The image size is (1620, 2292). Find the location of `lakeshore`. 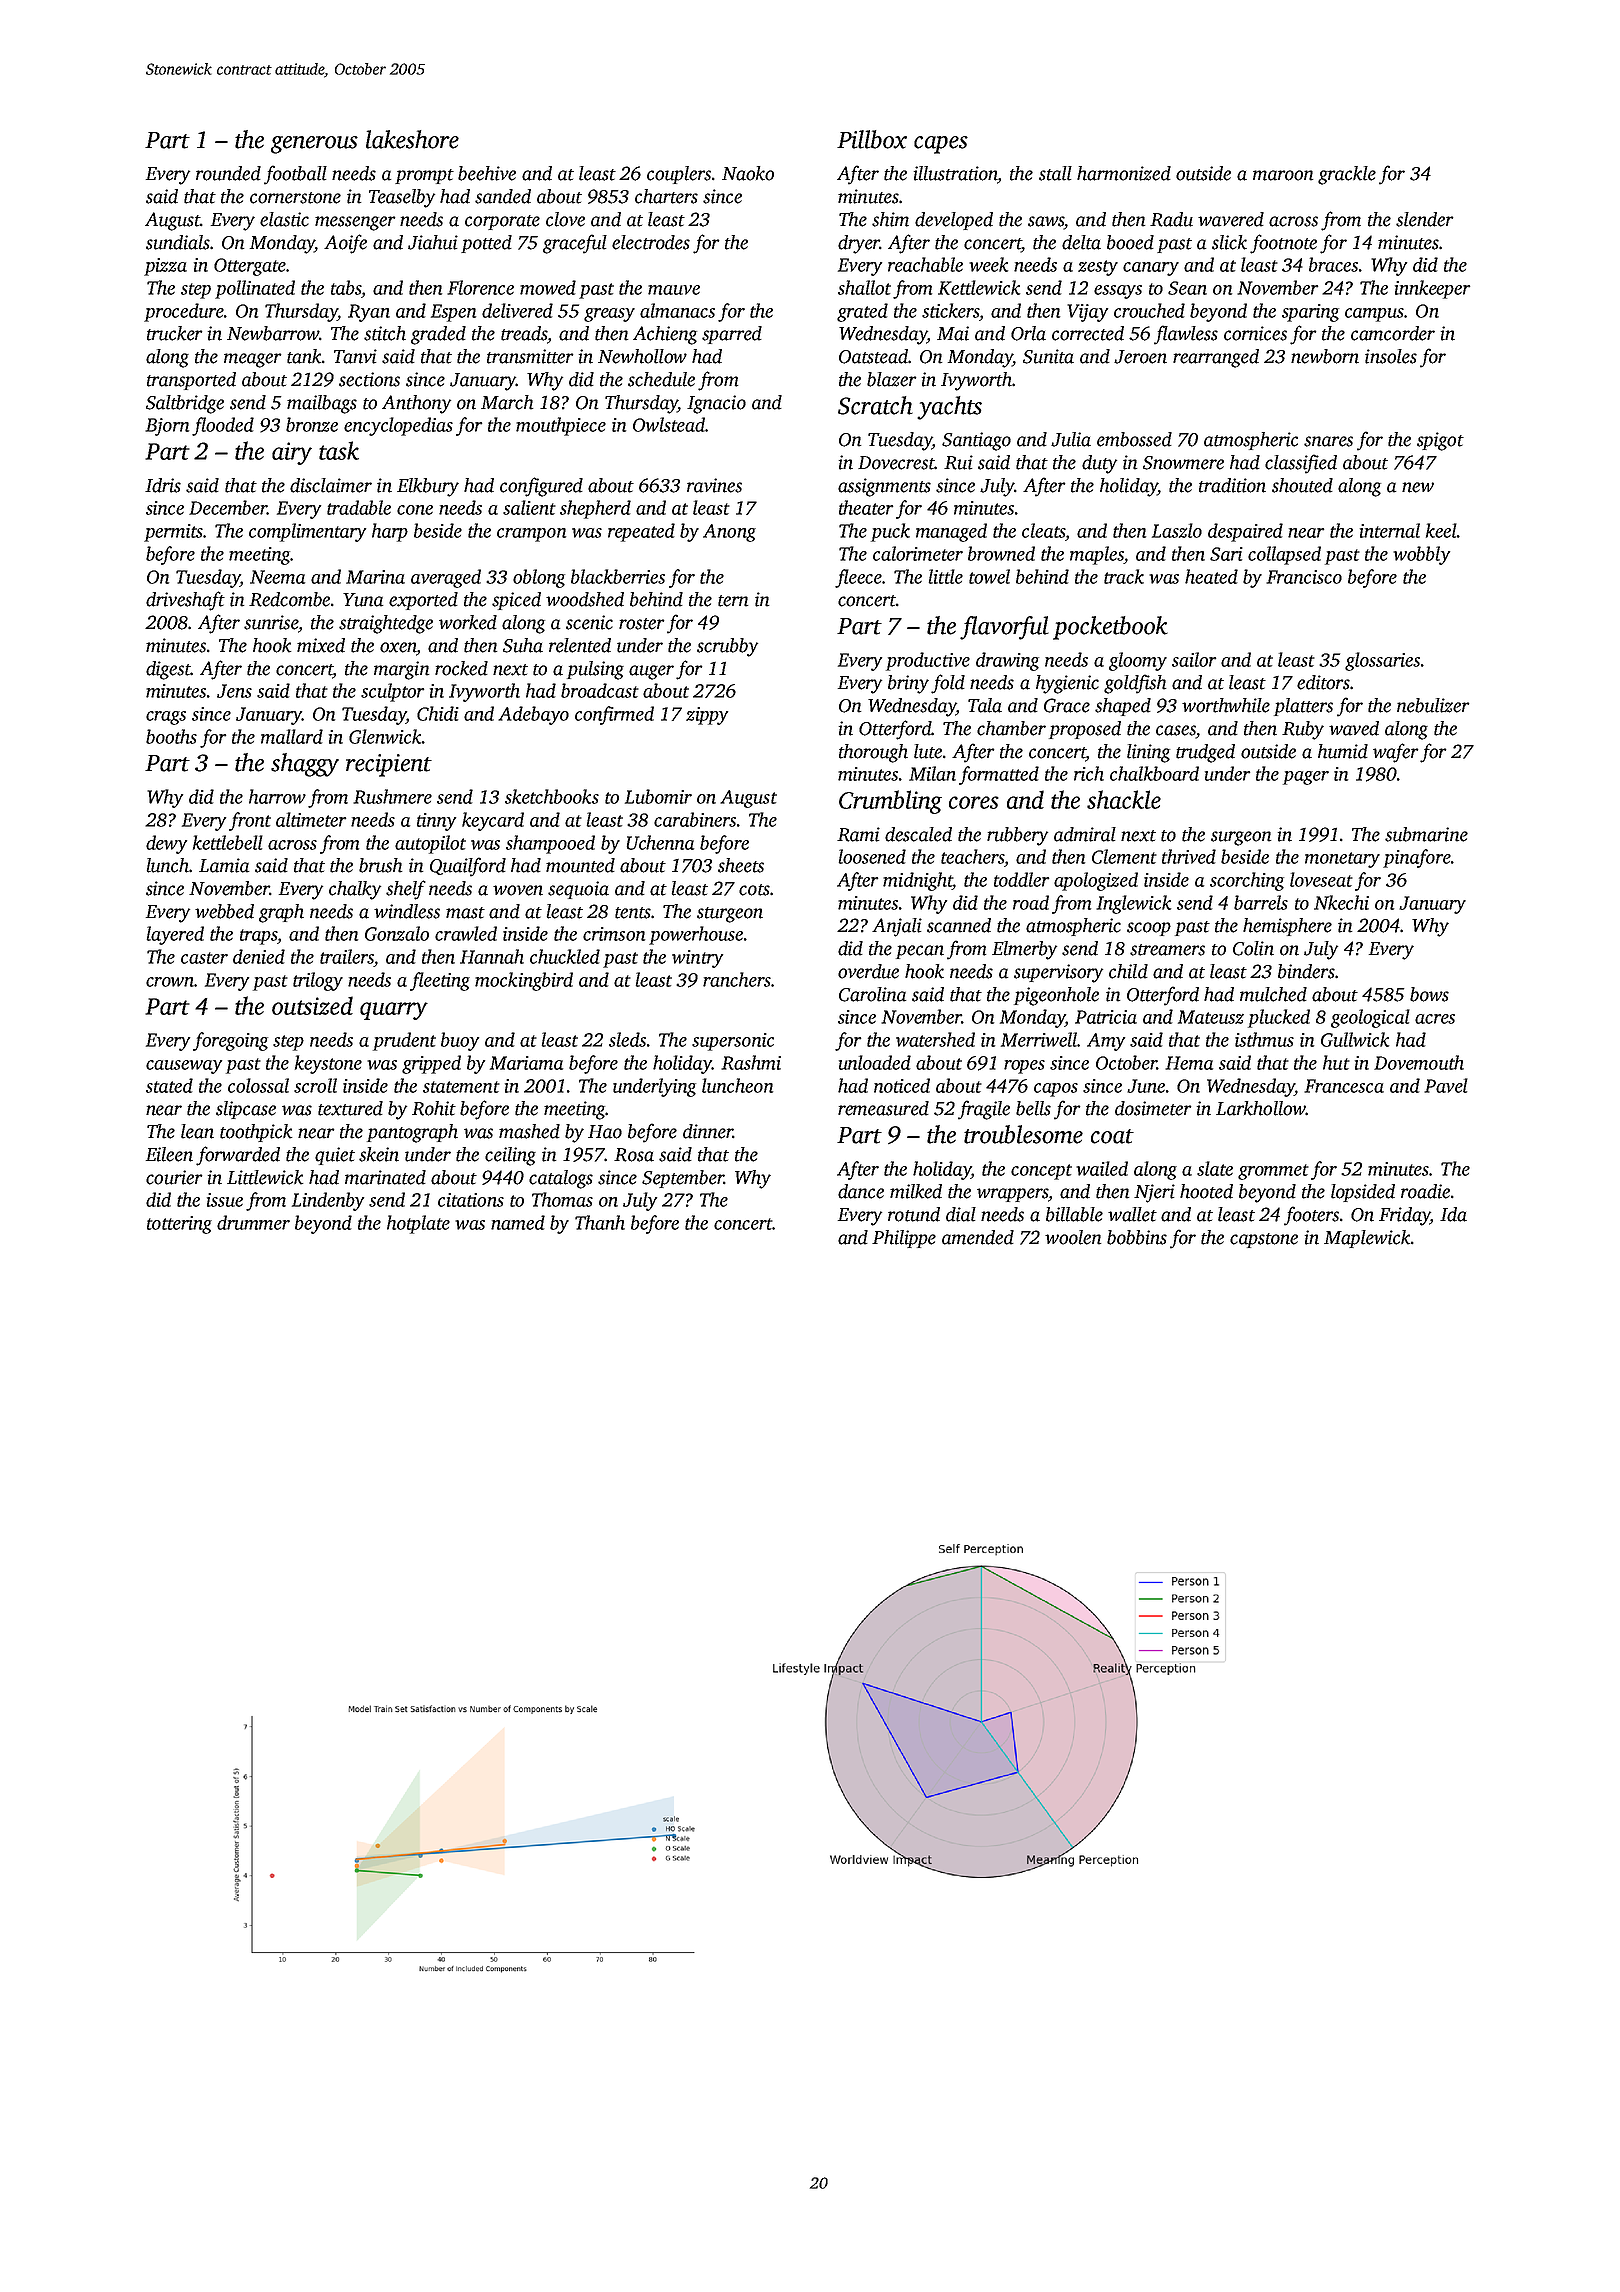

lakeshore is located at coordinates (412, 139).
